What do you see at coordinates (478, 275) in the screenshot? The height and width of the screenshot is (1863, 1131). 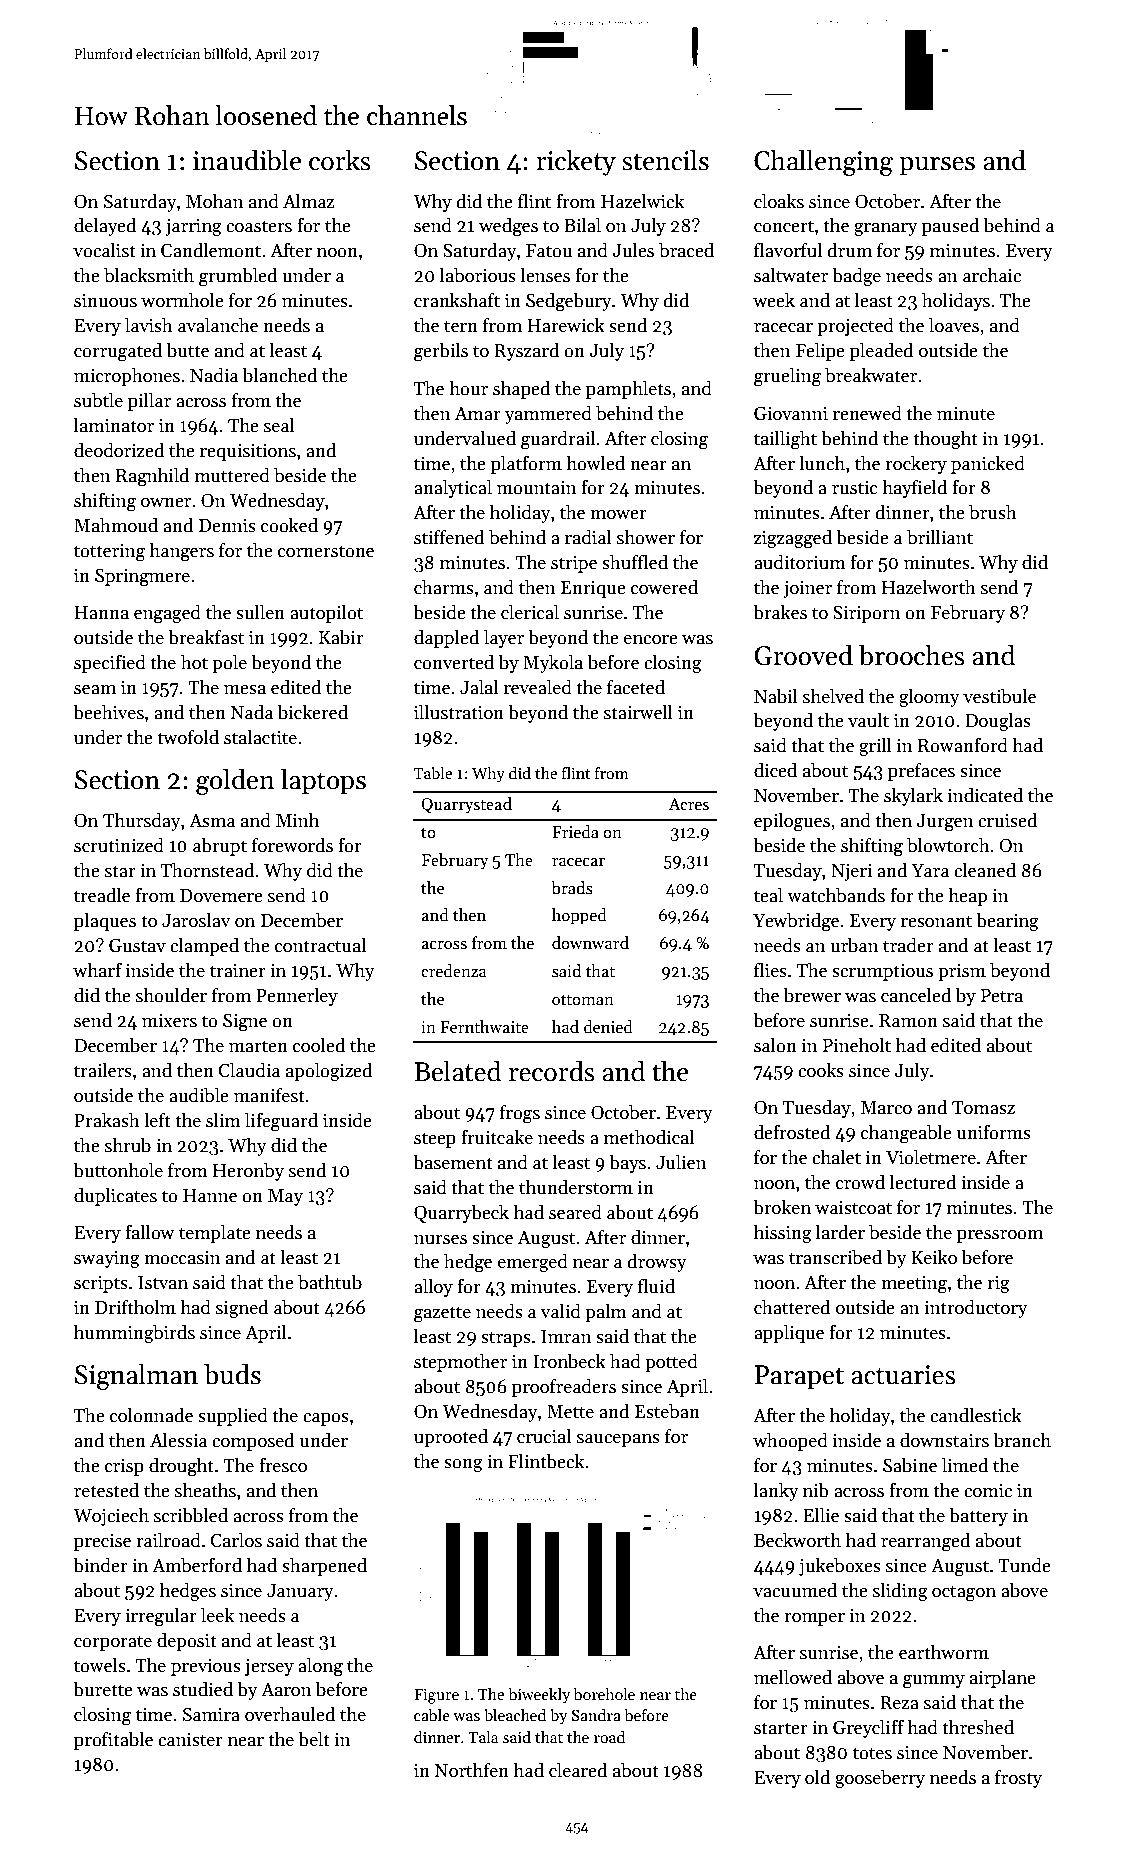 I see `laborious` at bounding box center [478, 275].
